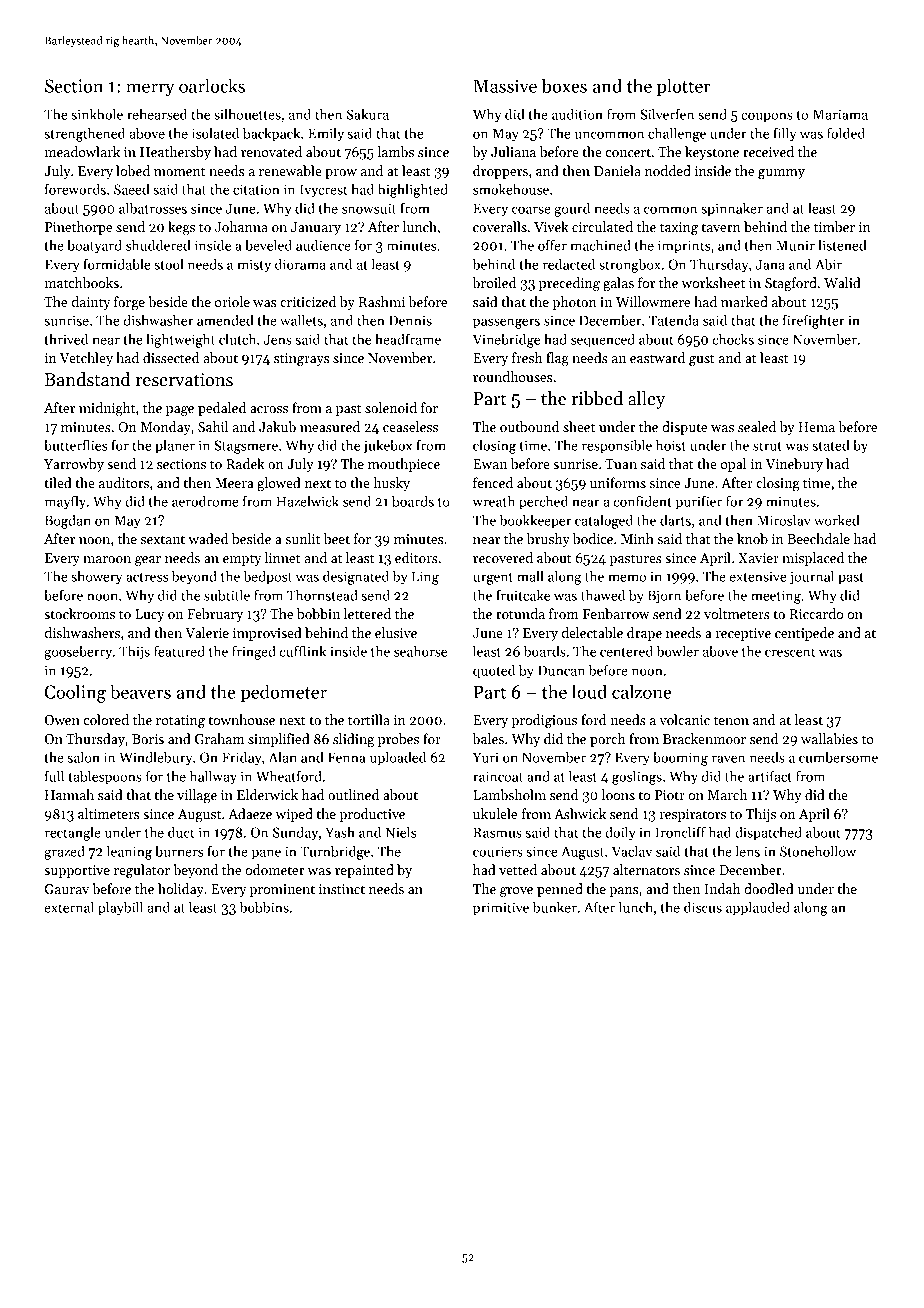 This screenshot has width=924, height=1308. I want to click on Brackenmoor, so click(704, 738).
